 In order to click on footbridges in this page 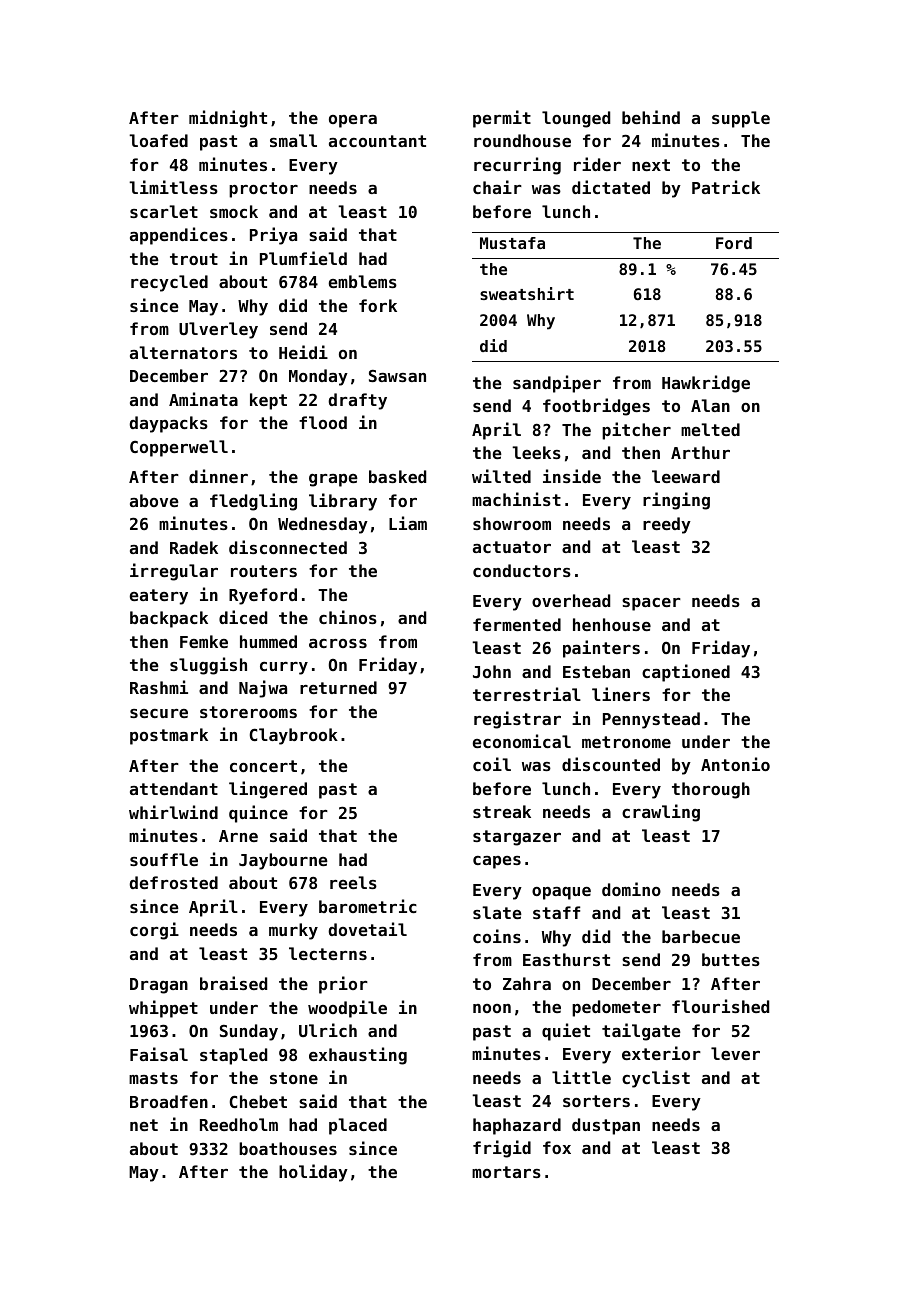, I will do `click(596, 407)`.
